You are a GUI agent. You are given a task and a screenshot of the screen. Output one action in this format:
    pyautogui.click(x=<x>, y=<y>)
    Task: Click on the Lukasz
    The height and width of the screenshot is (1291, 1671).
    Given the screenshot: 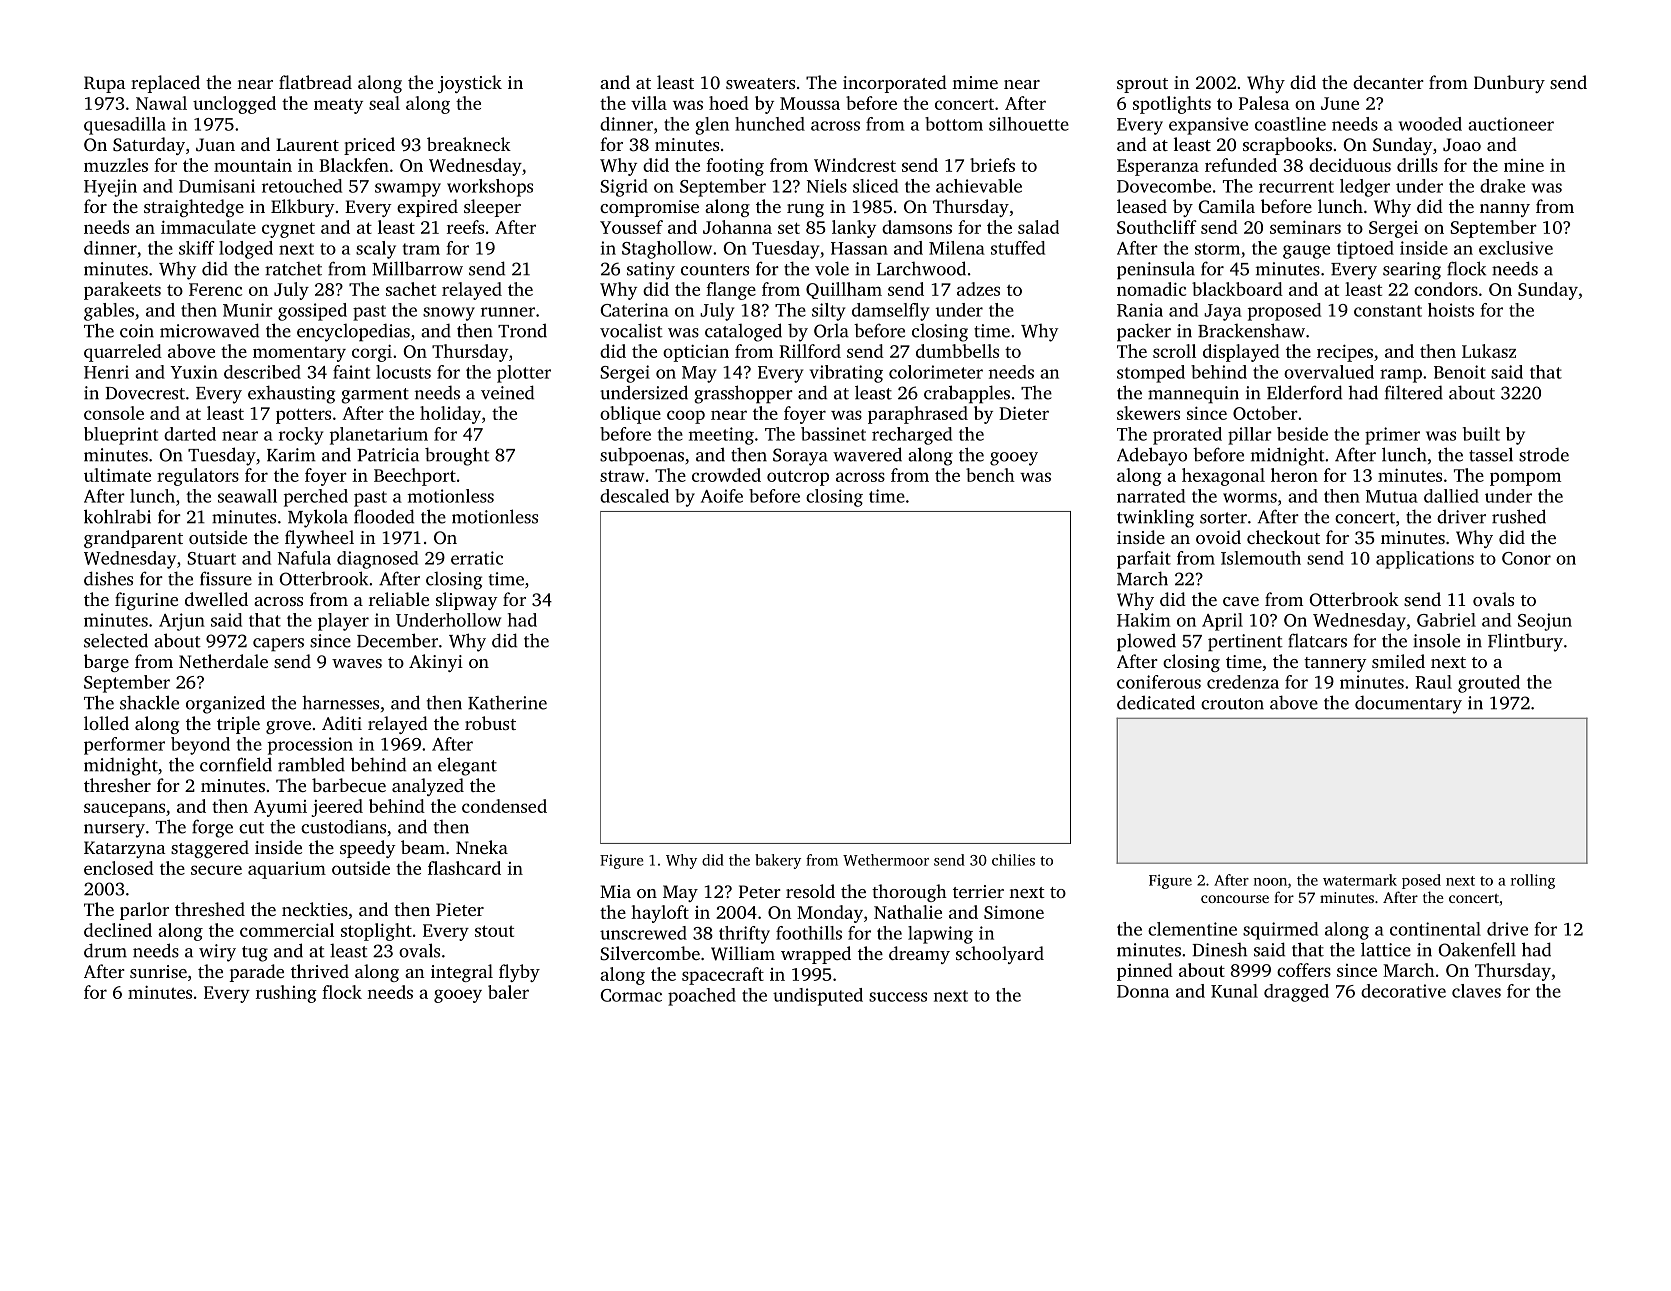 What is the action you would take?
    pyautogui.click(x=1489, y=351)
